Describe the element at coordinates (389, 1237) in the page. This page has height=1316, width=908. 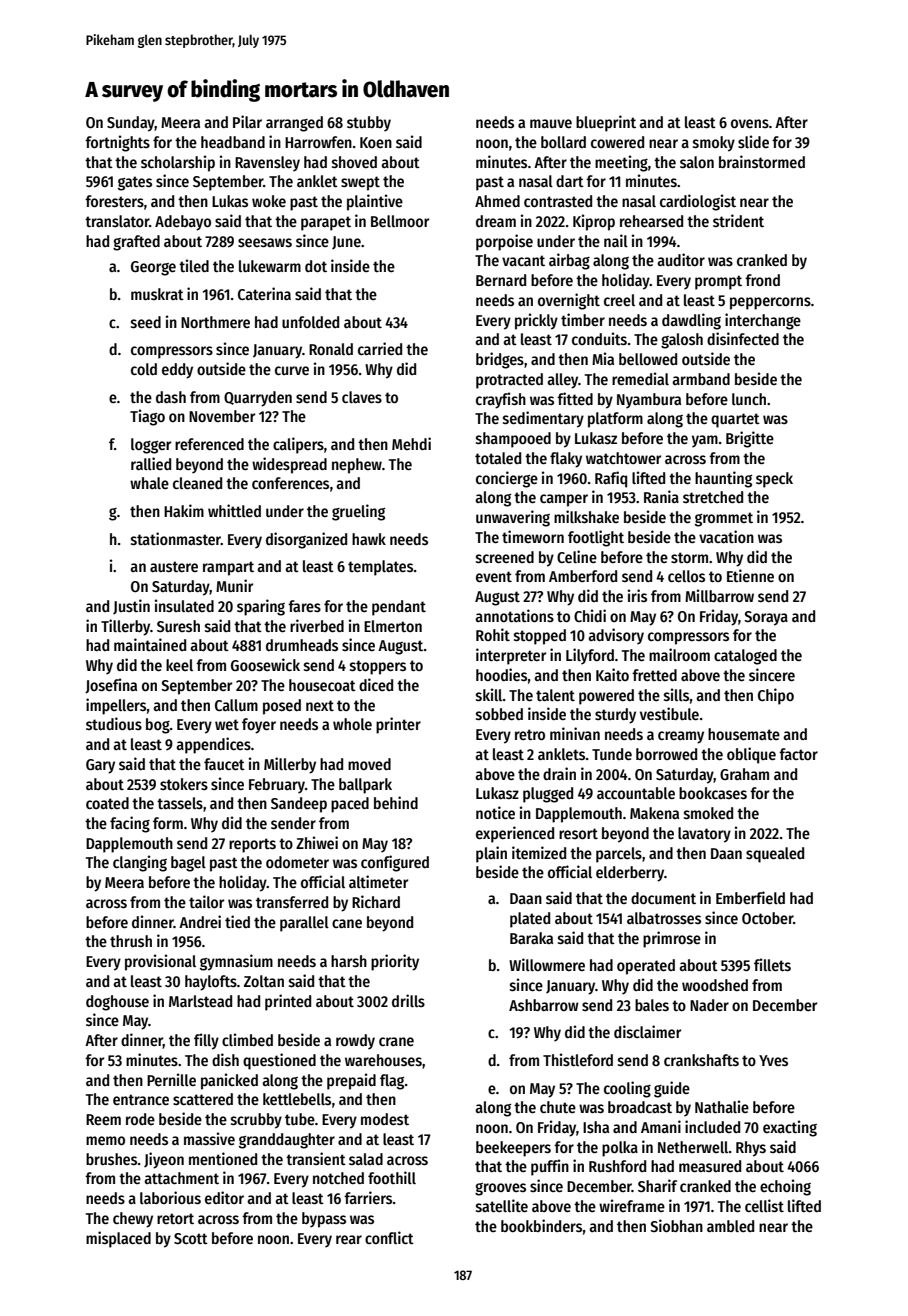
I see `conflict` at that location.
